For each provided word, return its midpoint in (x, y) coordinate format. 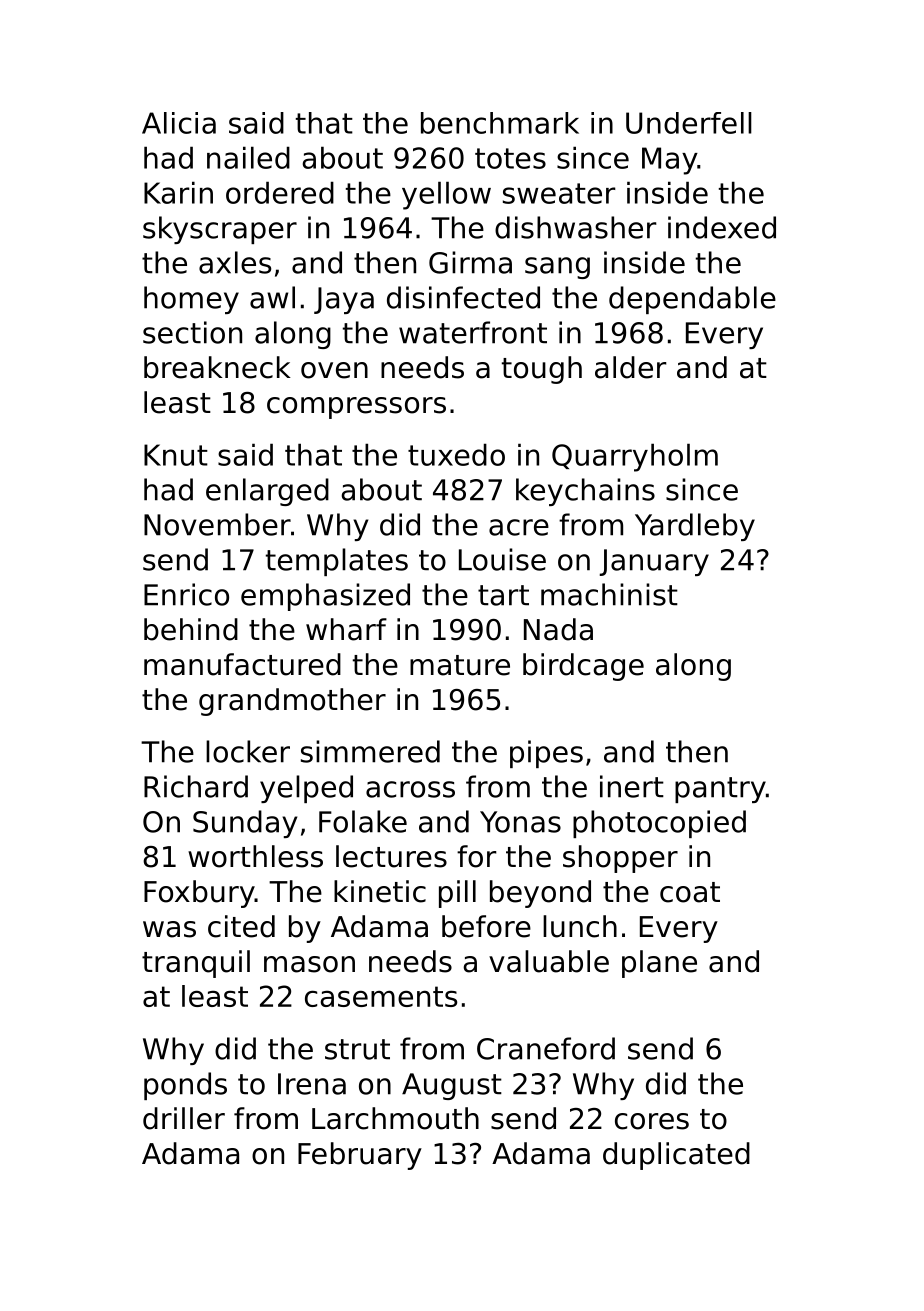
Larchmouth (395, 1118)
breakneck (217, 367)
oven (334, 370)
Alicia (179, 123)
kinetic (380, 891)
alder (631, 367)
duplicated (676, 1156)
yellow (446, 195)
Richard (196, 786)
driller (184, 1118)
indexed (722, 227)
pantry (720, 790)
